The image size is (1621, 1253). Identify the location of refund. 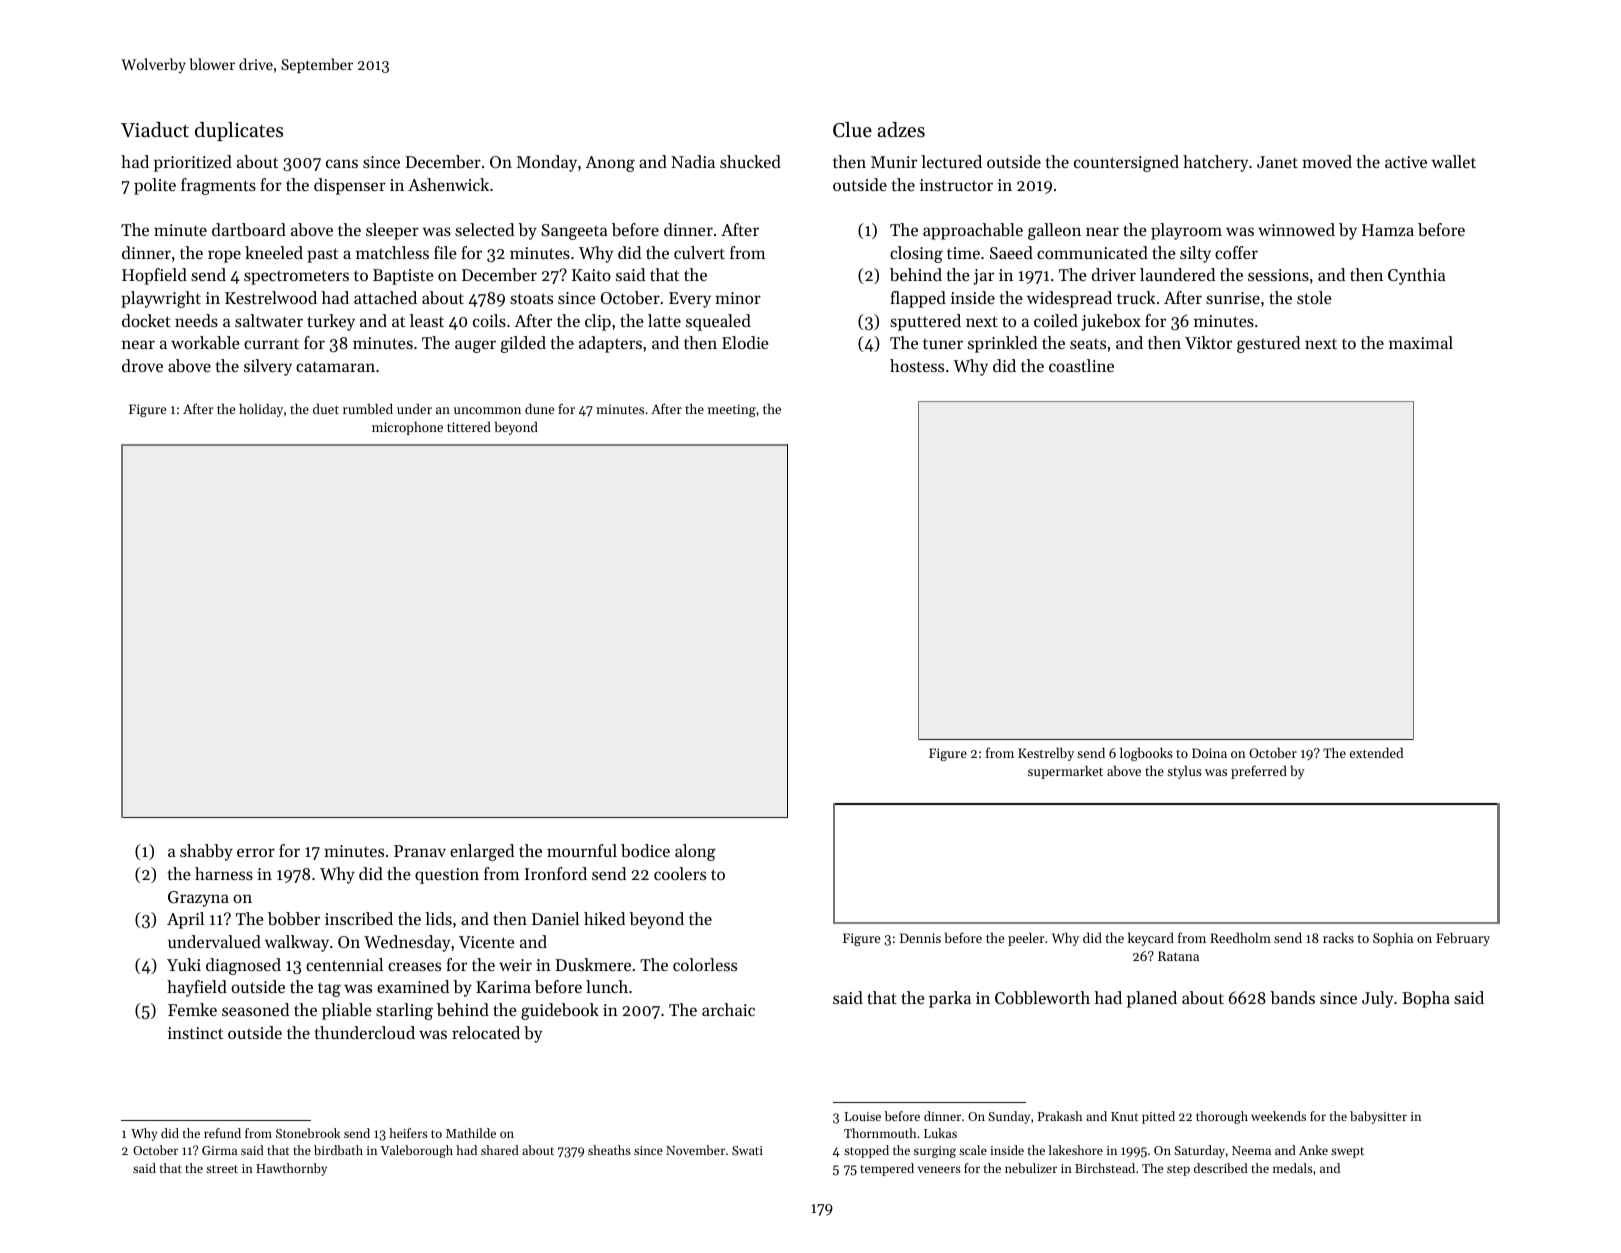
(222, 1133).
